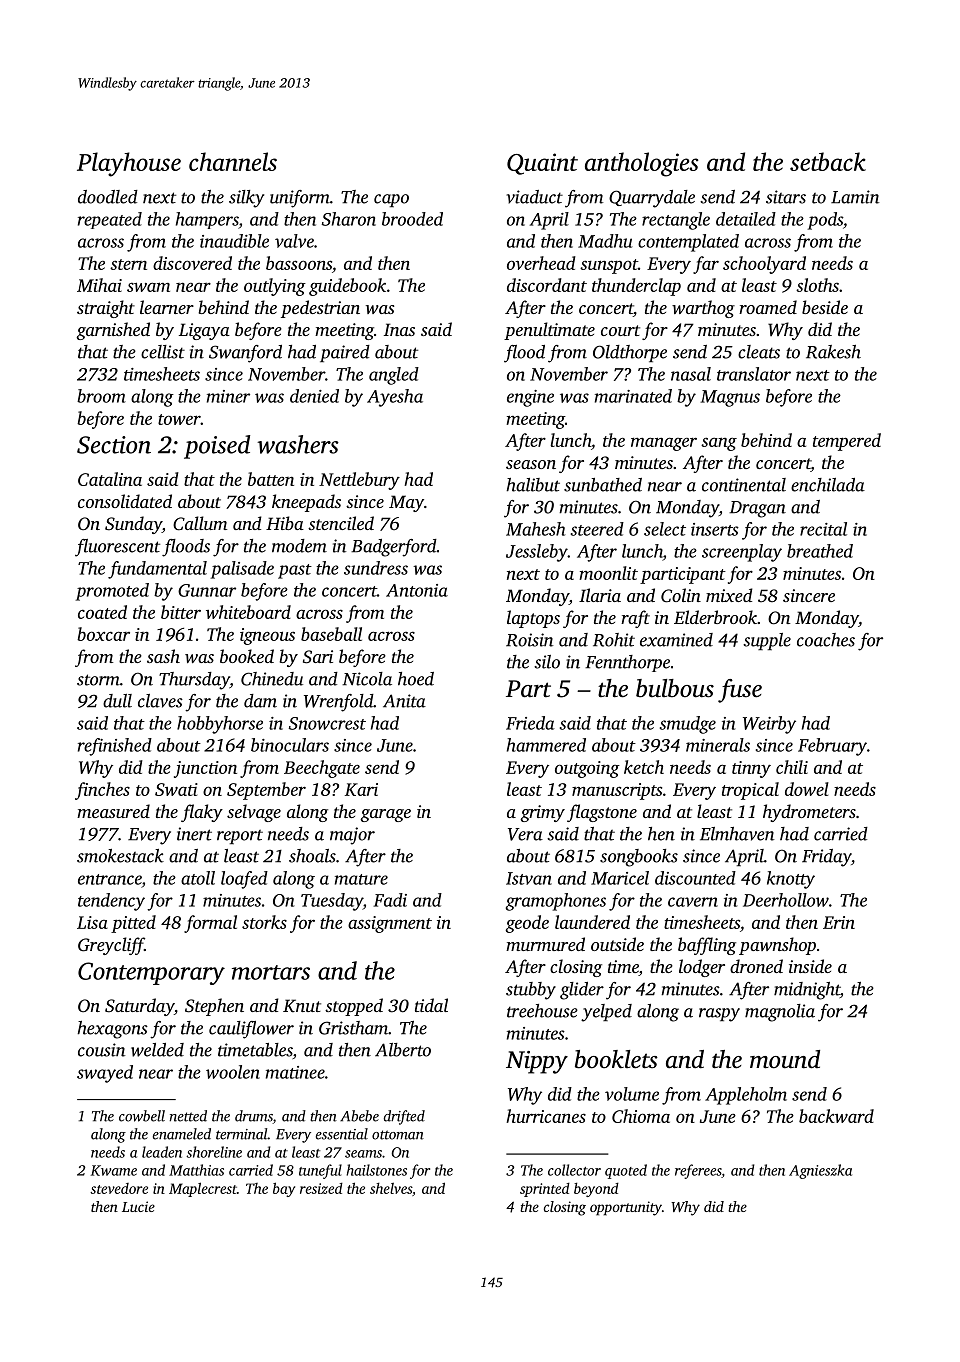 This document has width=960, height=1362. I want to click on far, so click(706, 265).
